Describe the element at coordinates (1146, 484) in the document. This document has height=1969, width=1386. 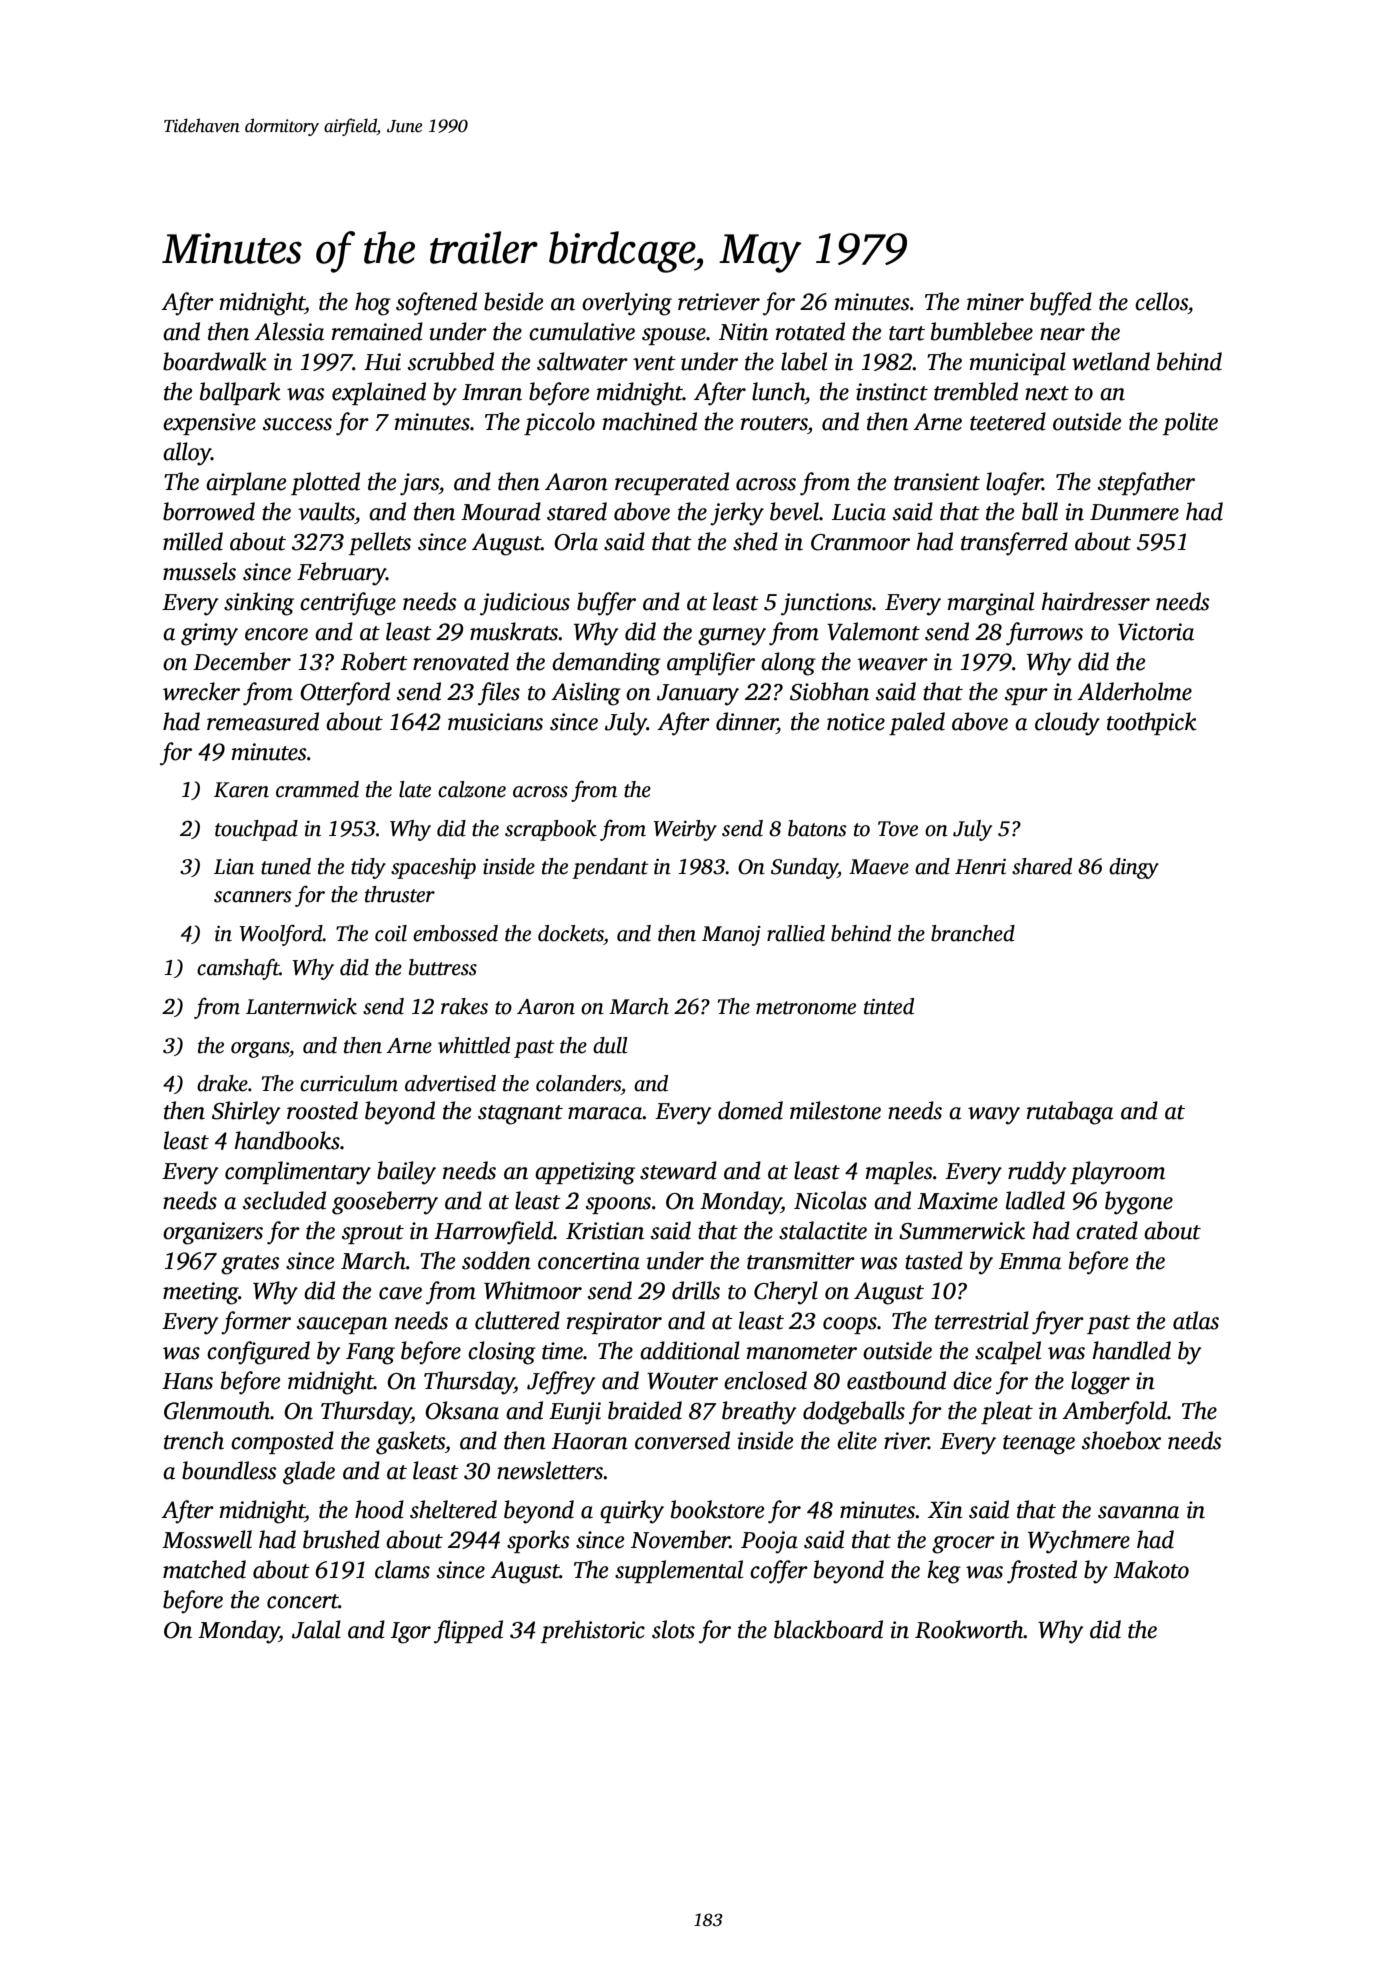
I see `stepfather` at that location.
